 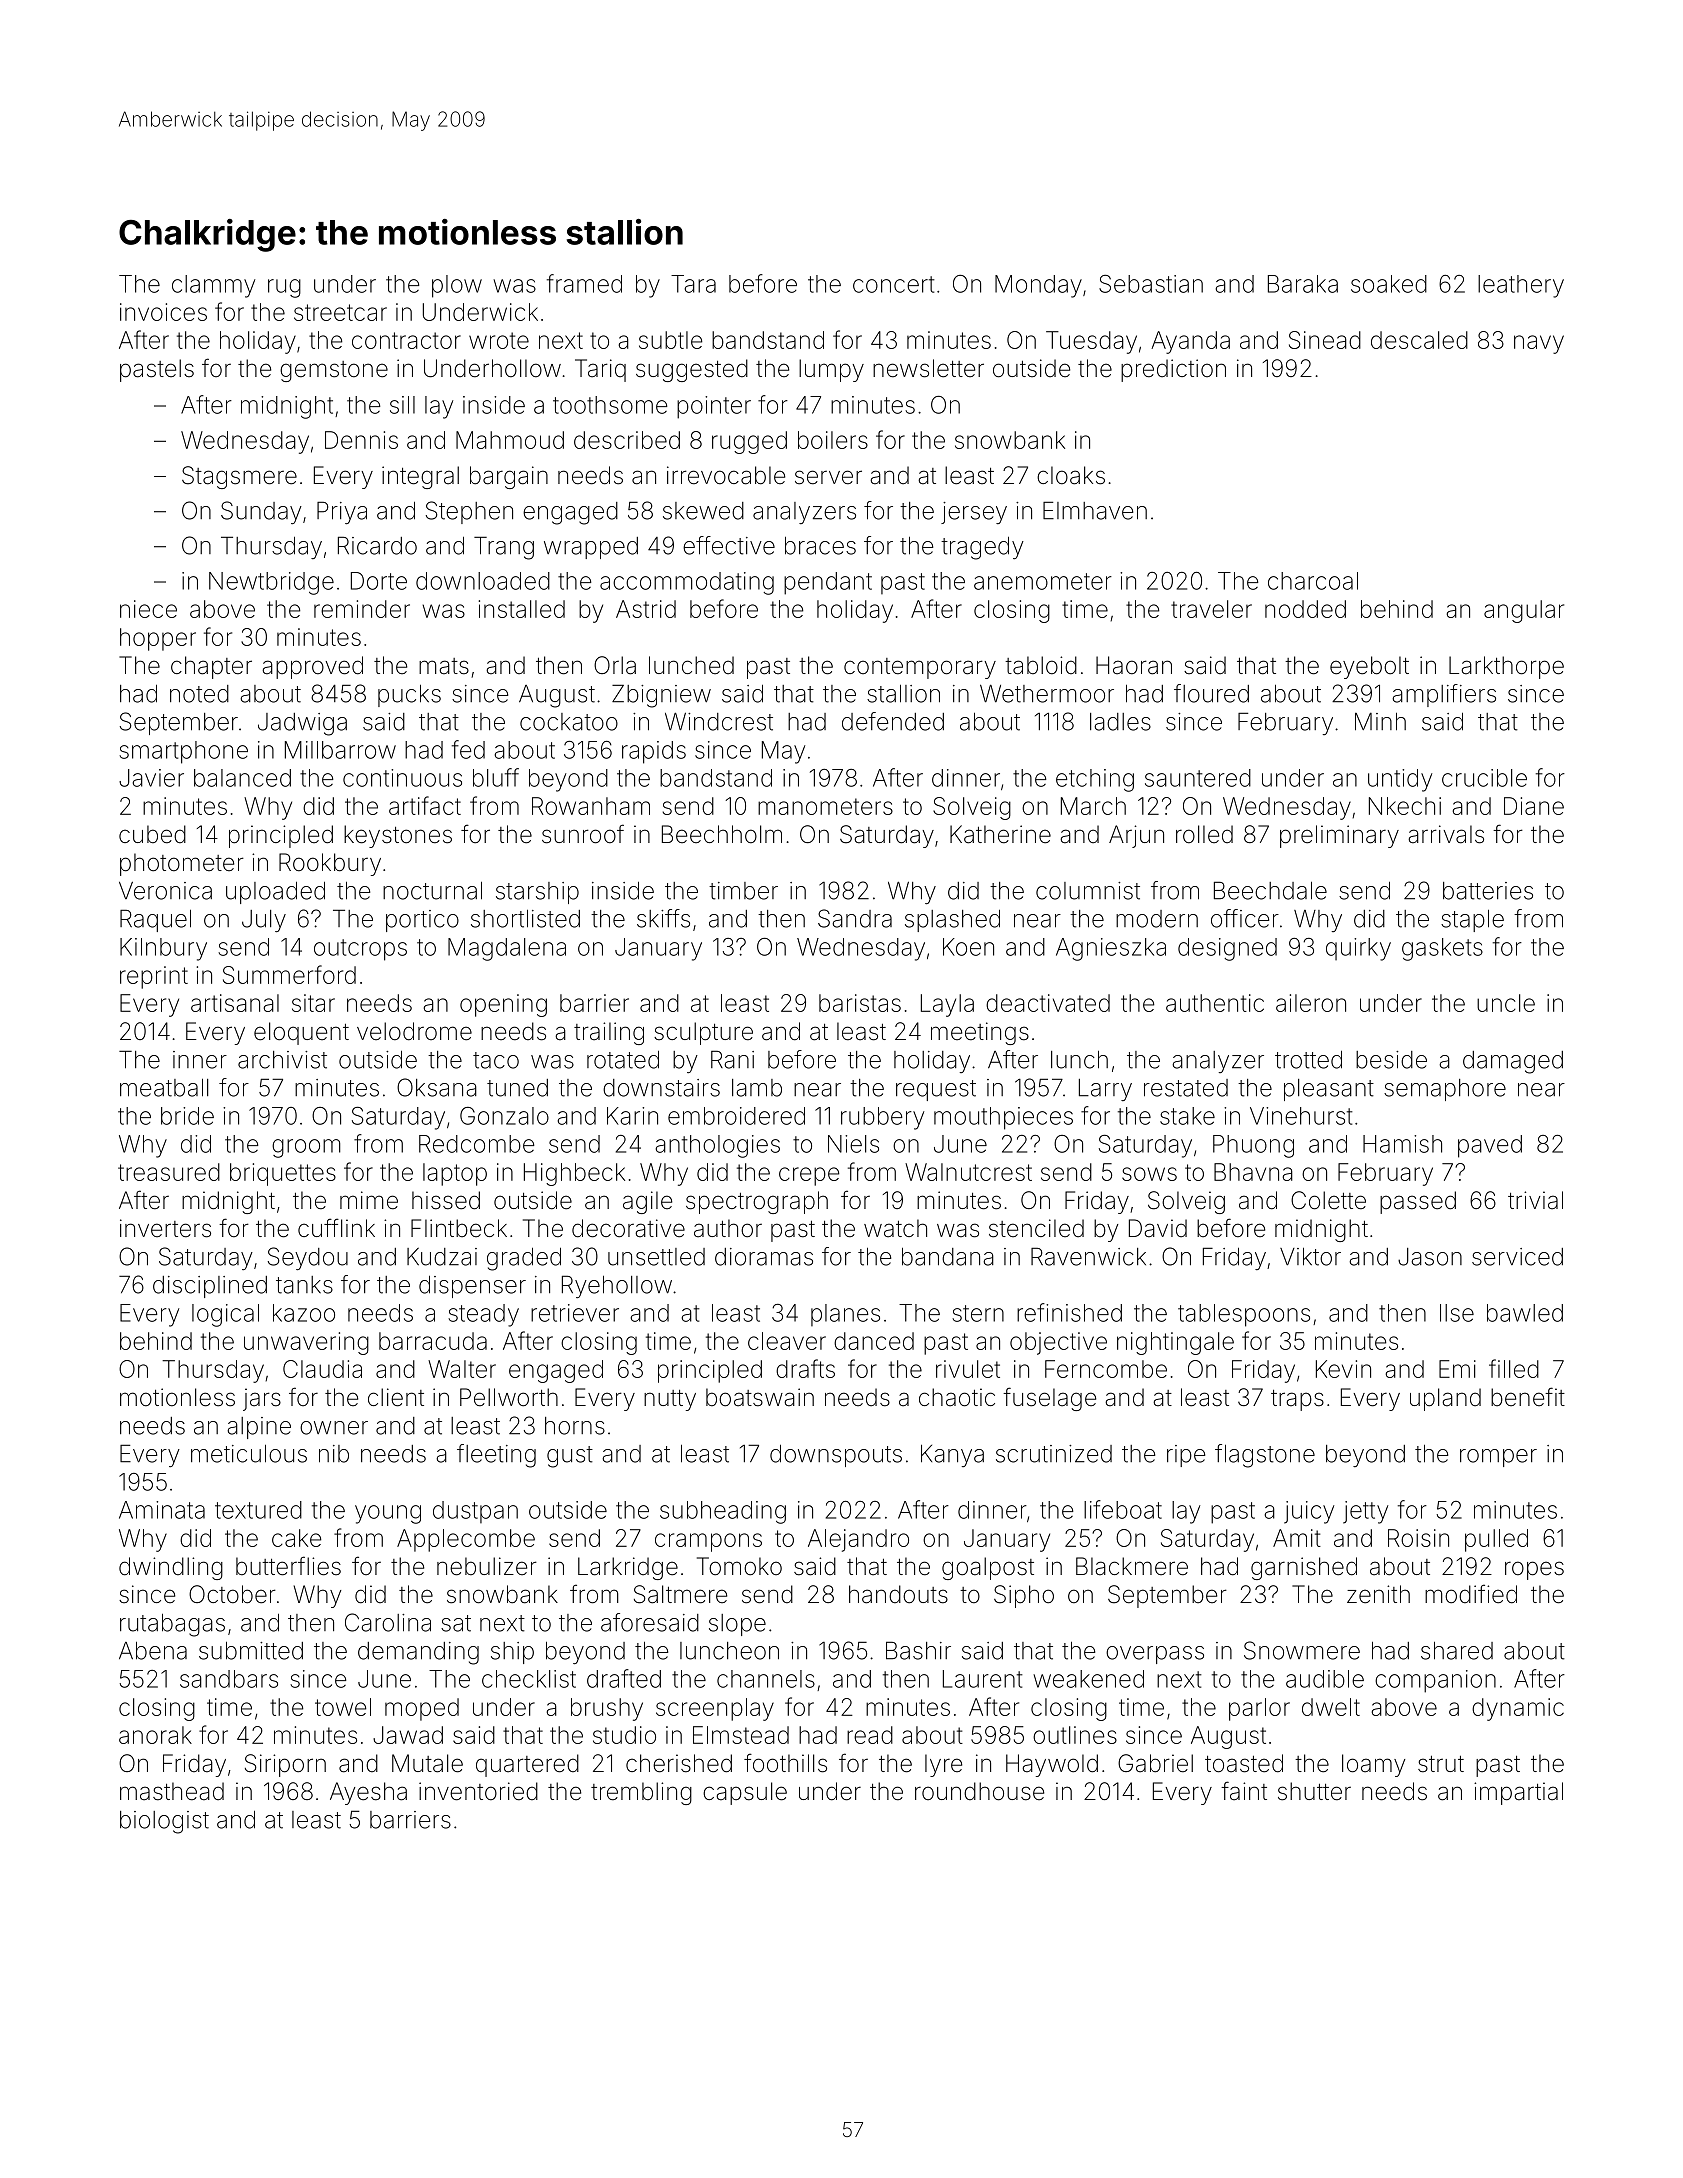 I want to click on romper, so click(x=1498, y=1458).
